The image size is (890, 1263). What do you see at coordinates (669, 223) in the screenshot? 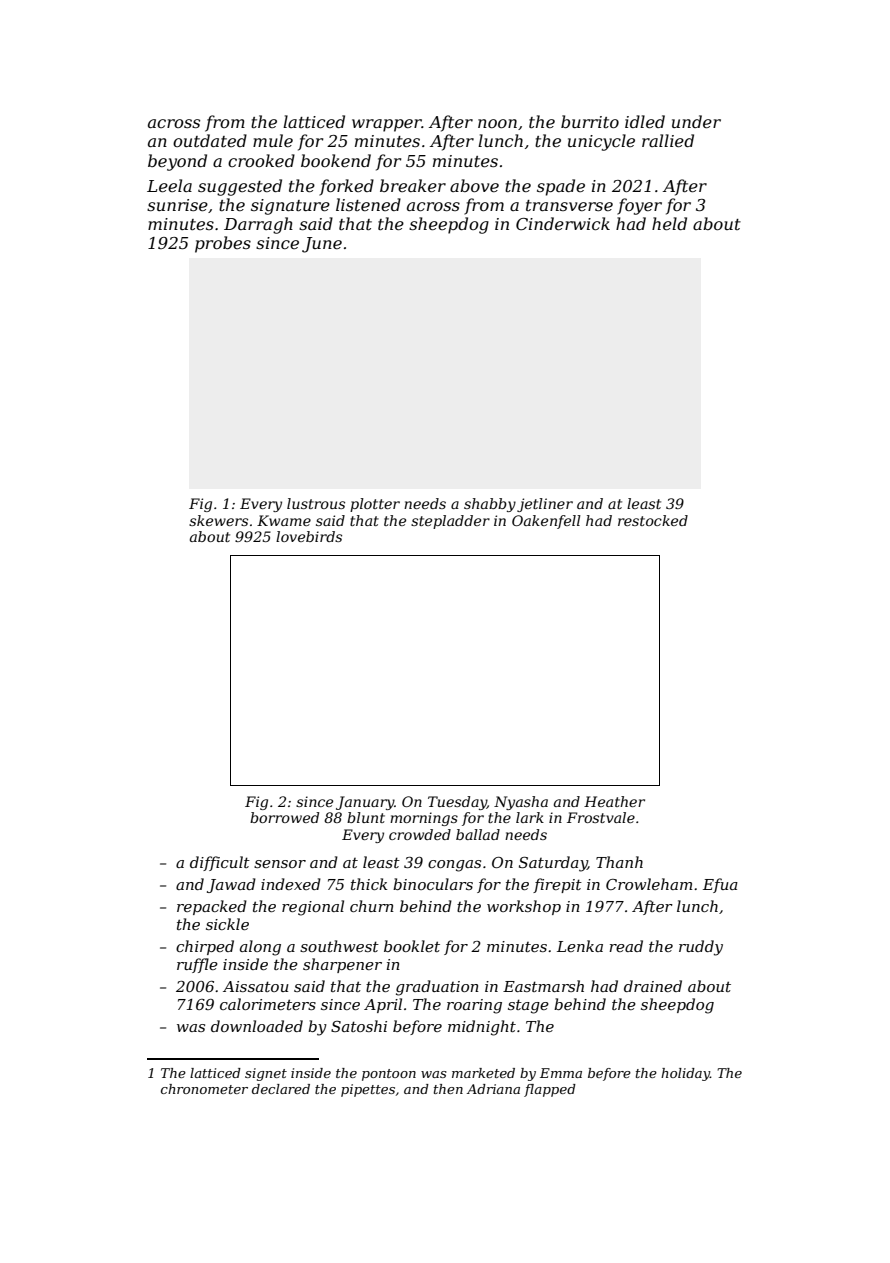
I see `held` at bounding box center [669, 223].
